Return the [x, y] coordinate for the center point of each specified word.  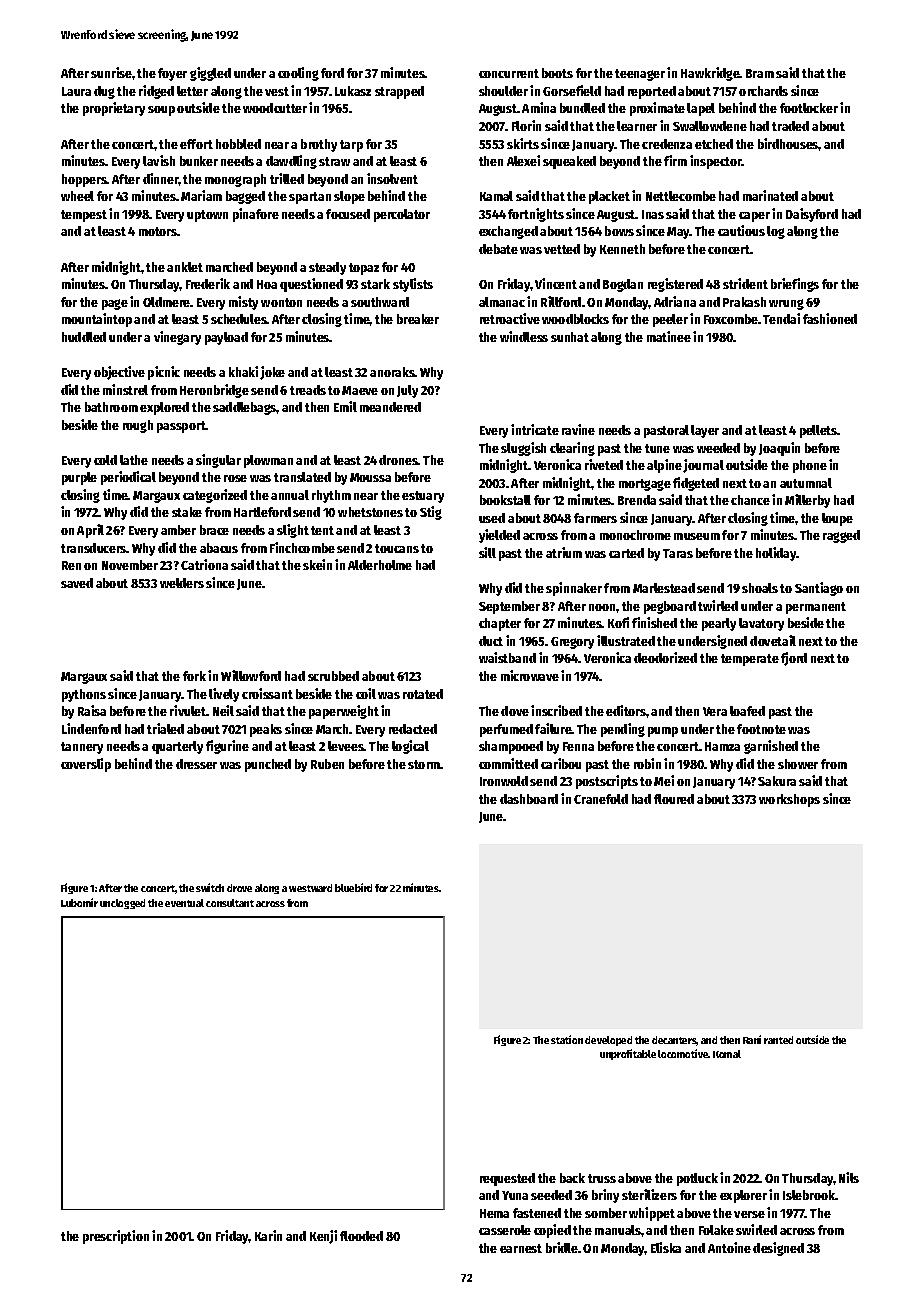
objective [119, 373]
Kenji [323, 1237]
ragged [841, 536]
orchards [763, 91]
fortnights [536, 215]
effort [196, 144]
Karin [268, 1235]
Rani [752, 1039]
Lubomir [79, 902]
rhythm [331, 496]
